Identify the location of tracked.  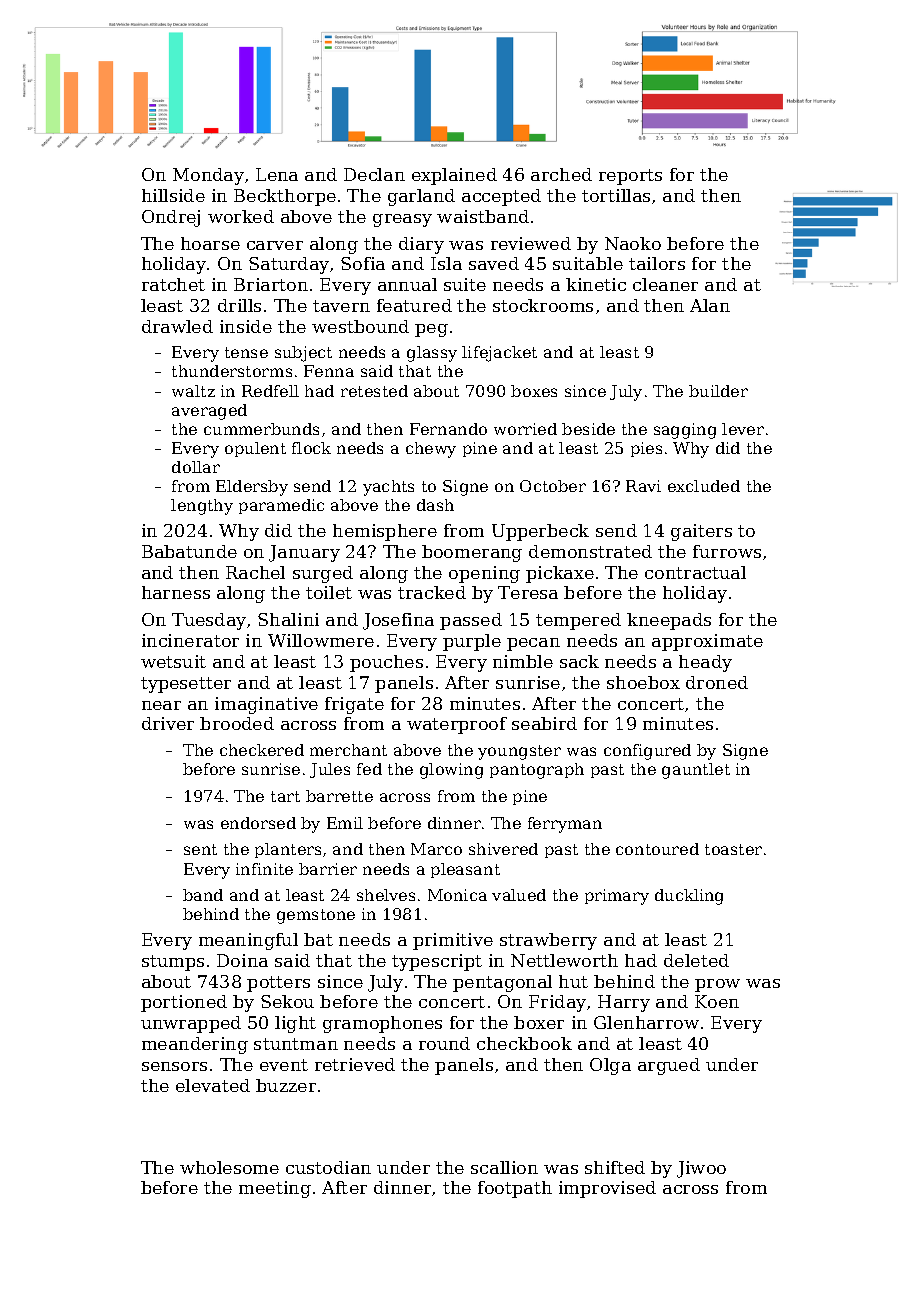
(432, 592).
